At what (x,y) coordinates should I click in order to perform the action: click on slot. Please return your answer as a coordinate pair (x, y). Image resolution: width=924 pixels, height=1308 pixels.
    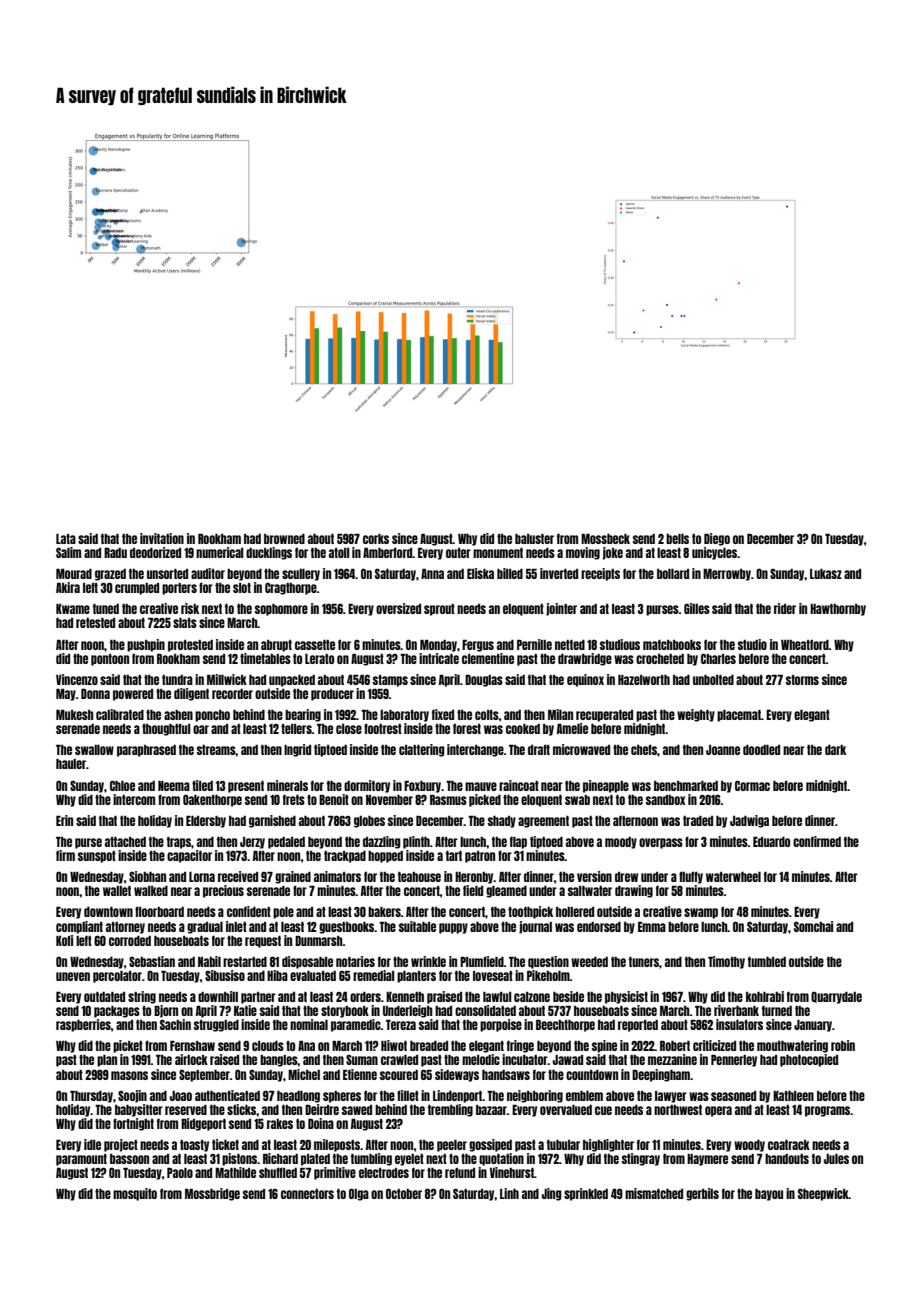
    Looking at the image, I should click on (242, 588).
